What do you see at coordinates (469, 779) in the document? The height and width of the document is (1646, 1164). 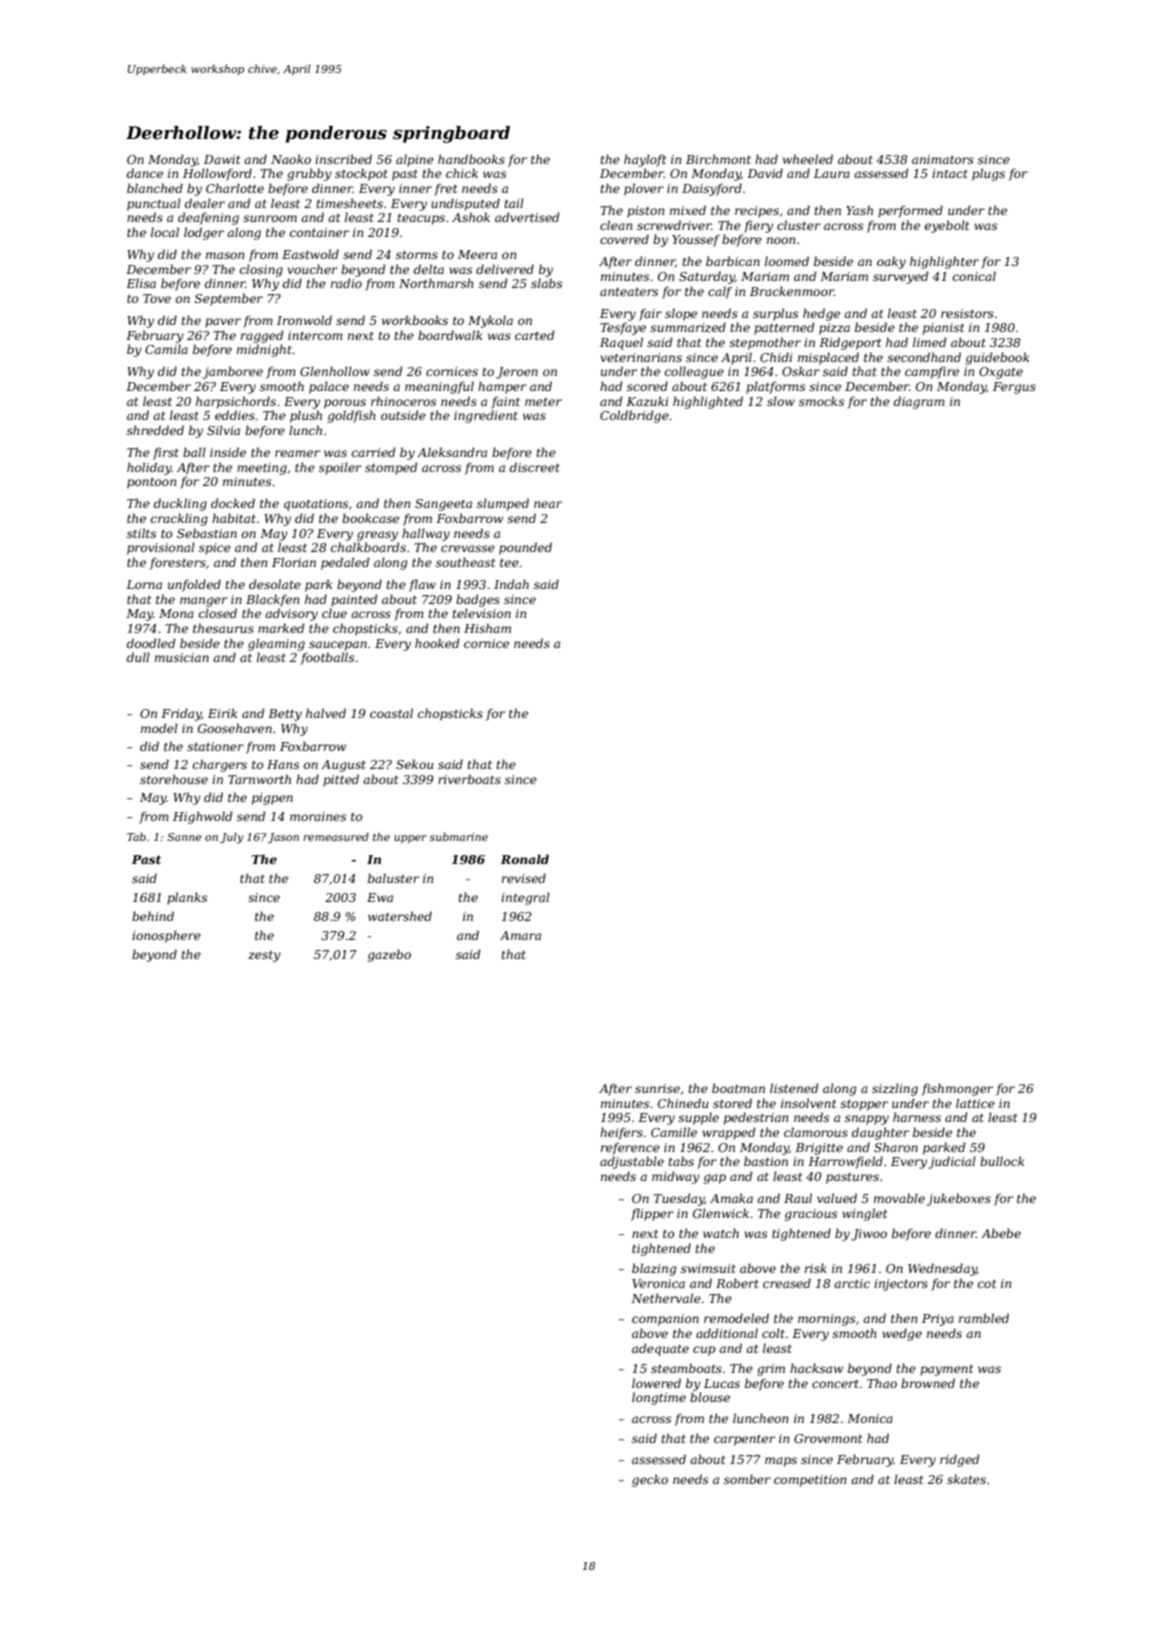 I see `riverboats` at bounding box center [469, 779].
